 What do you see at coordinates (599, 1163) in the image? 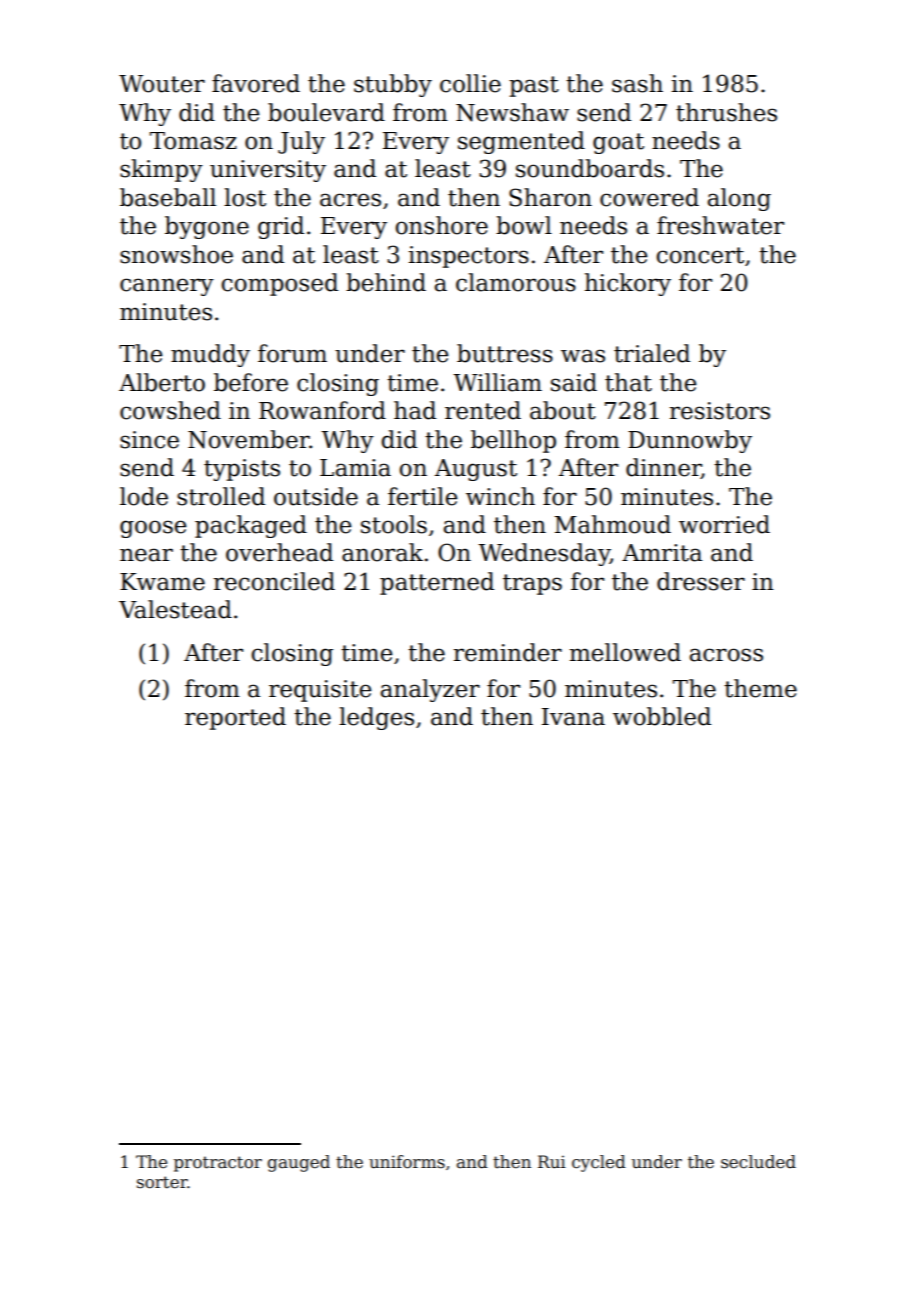
I see `cycled` at bounding box center [599, 1163].
